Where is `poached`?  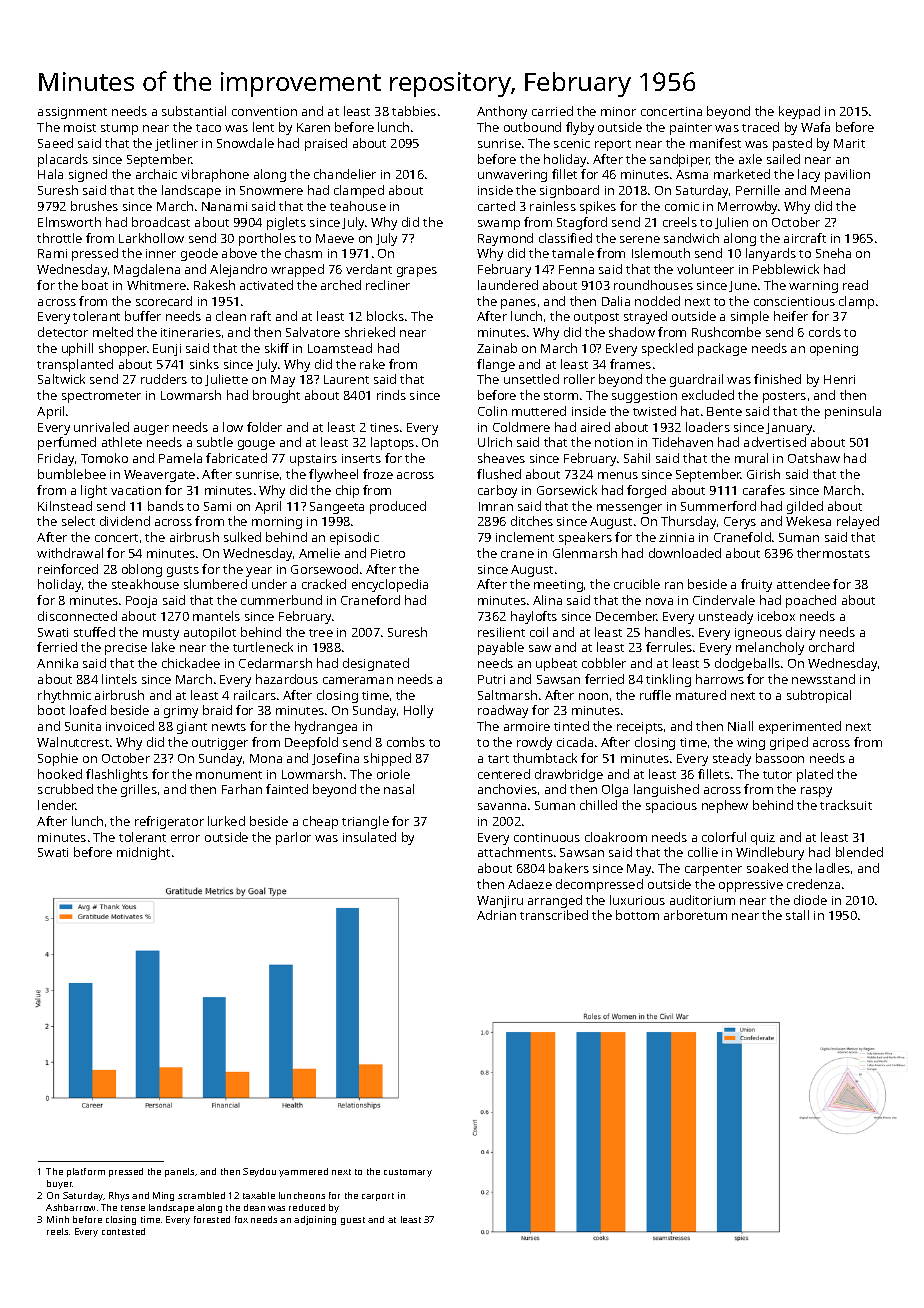 poached is located at coordinates (811, 601).
